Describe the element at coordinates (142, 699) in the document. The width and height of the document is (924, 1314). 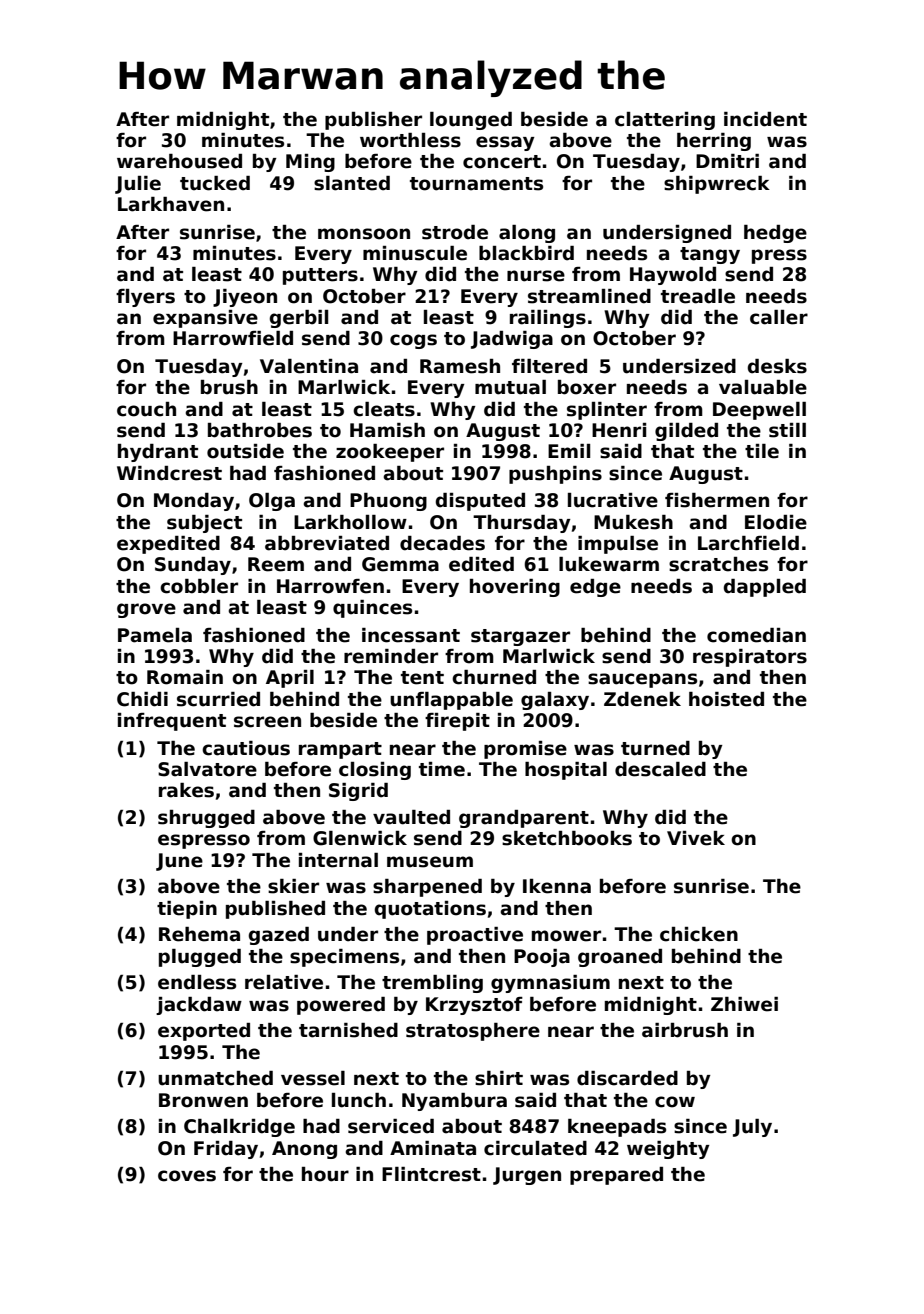
I see `Chidi` at that location.
